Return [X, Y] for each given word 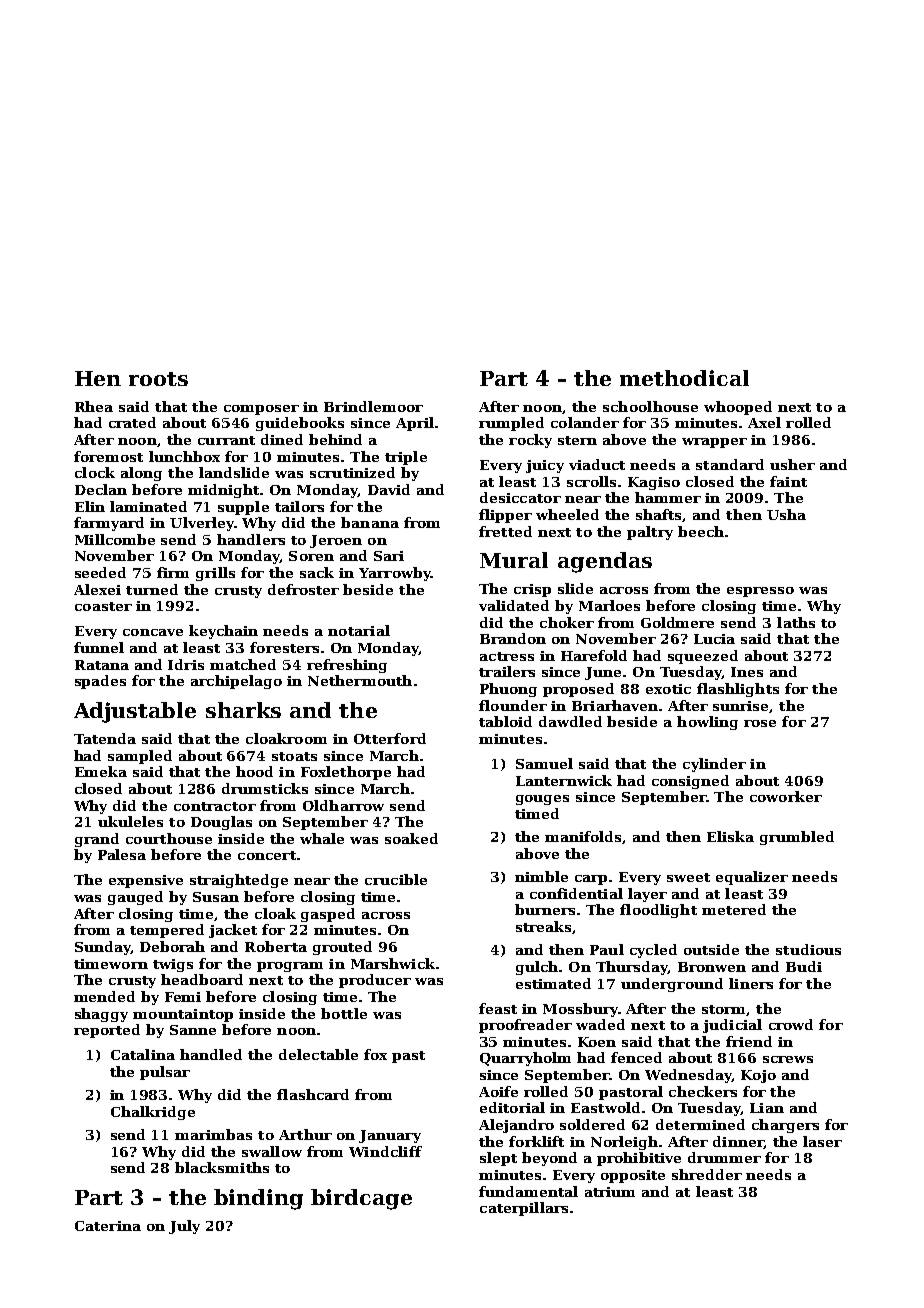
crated [132, 422]
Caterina [108, 1226]
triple [406, 458]
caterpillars [524, 1209]
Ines [747, 672]
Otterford [390, 738]
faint [788, 481]
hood [254, 771]
